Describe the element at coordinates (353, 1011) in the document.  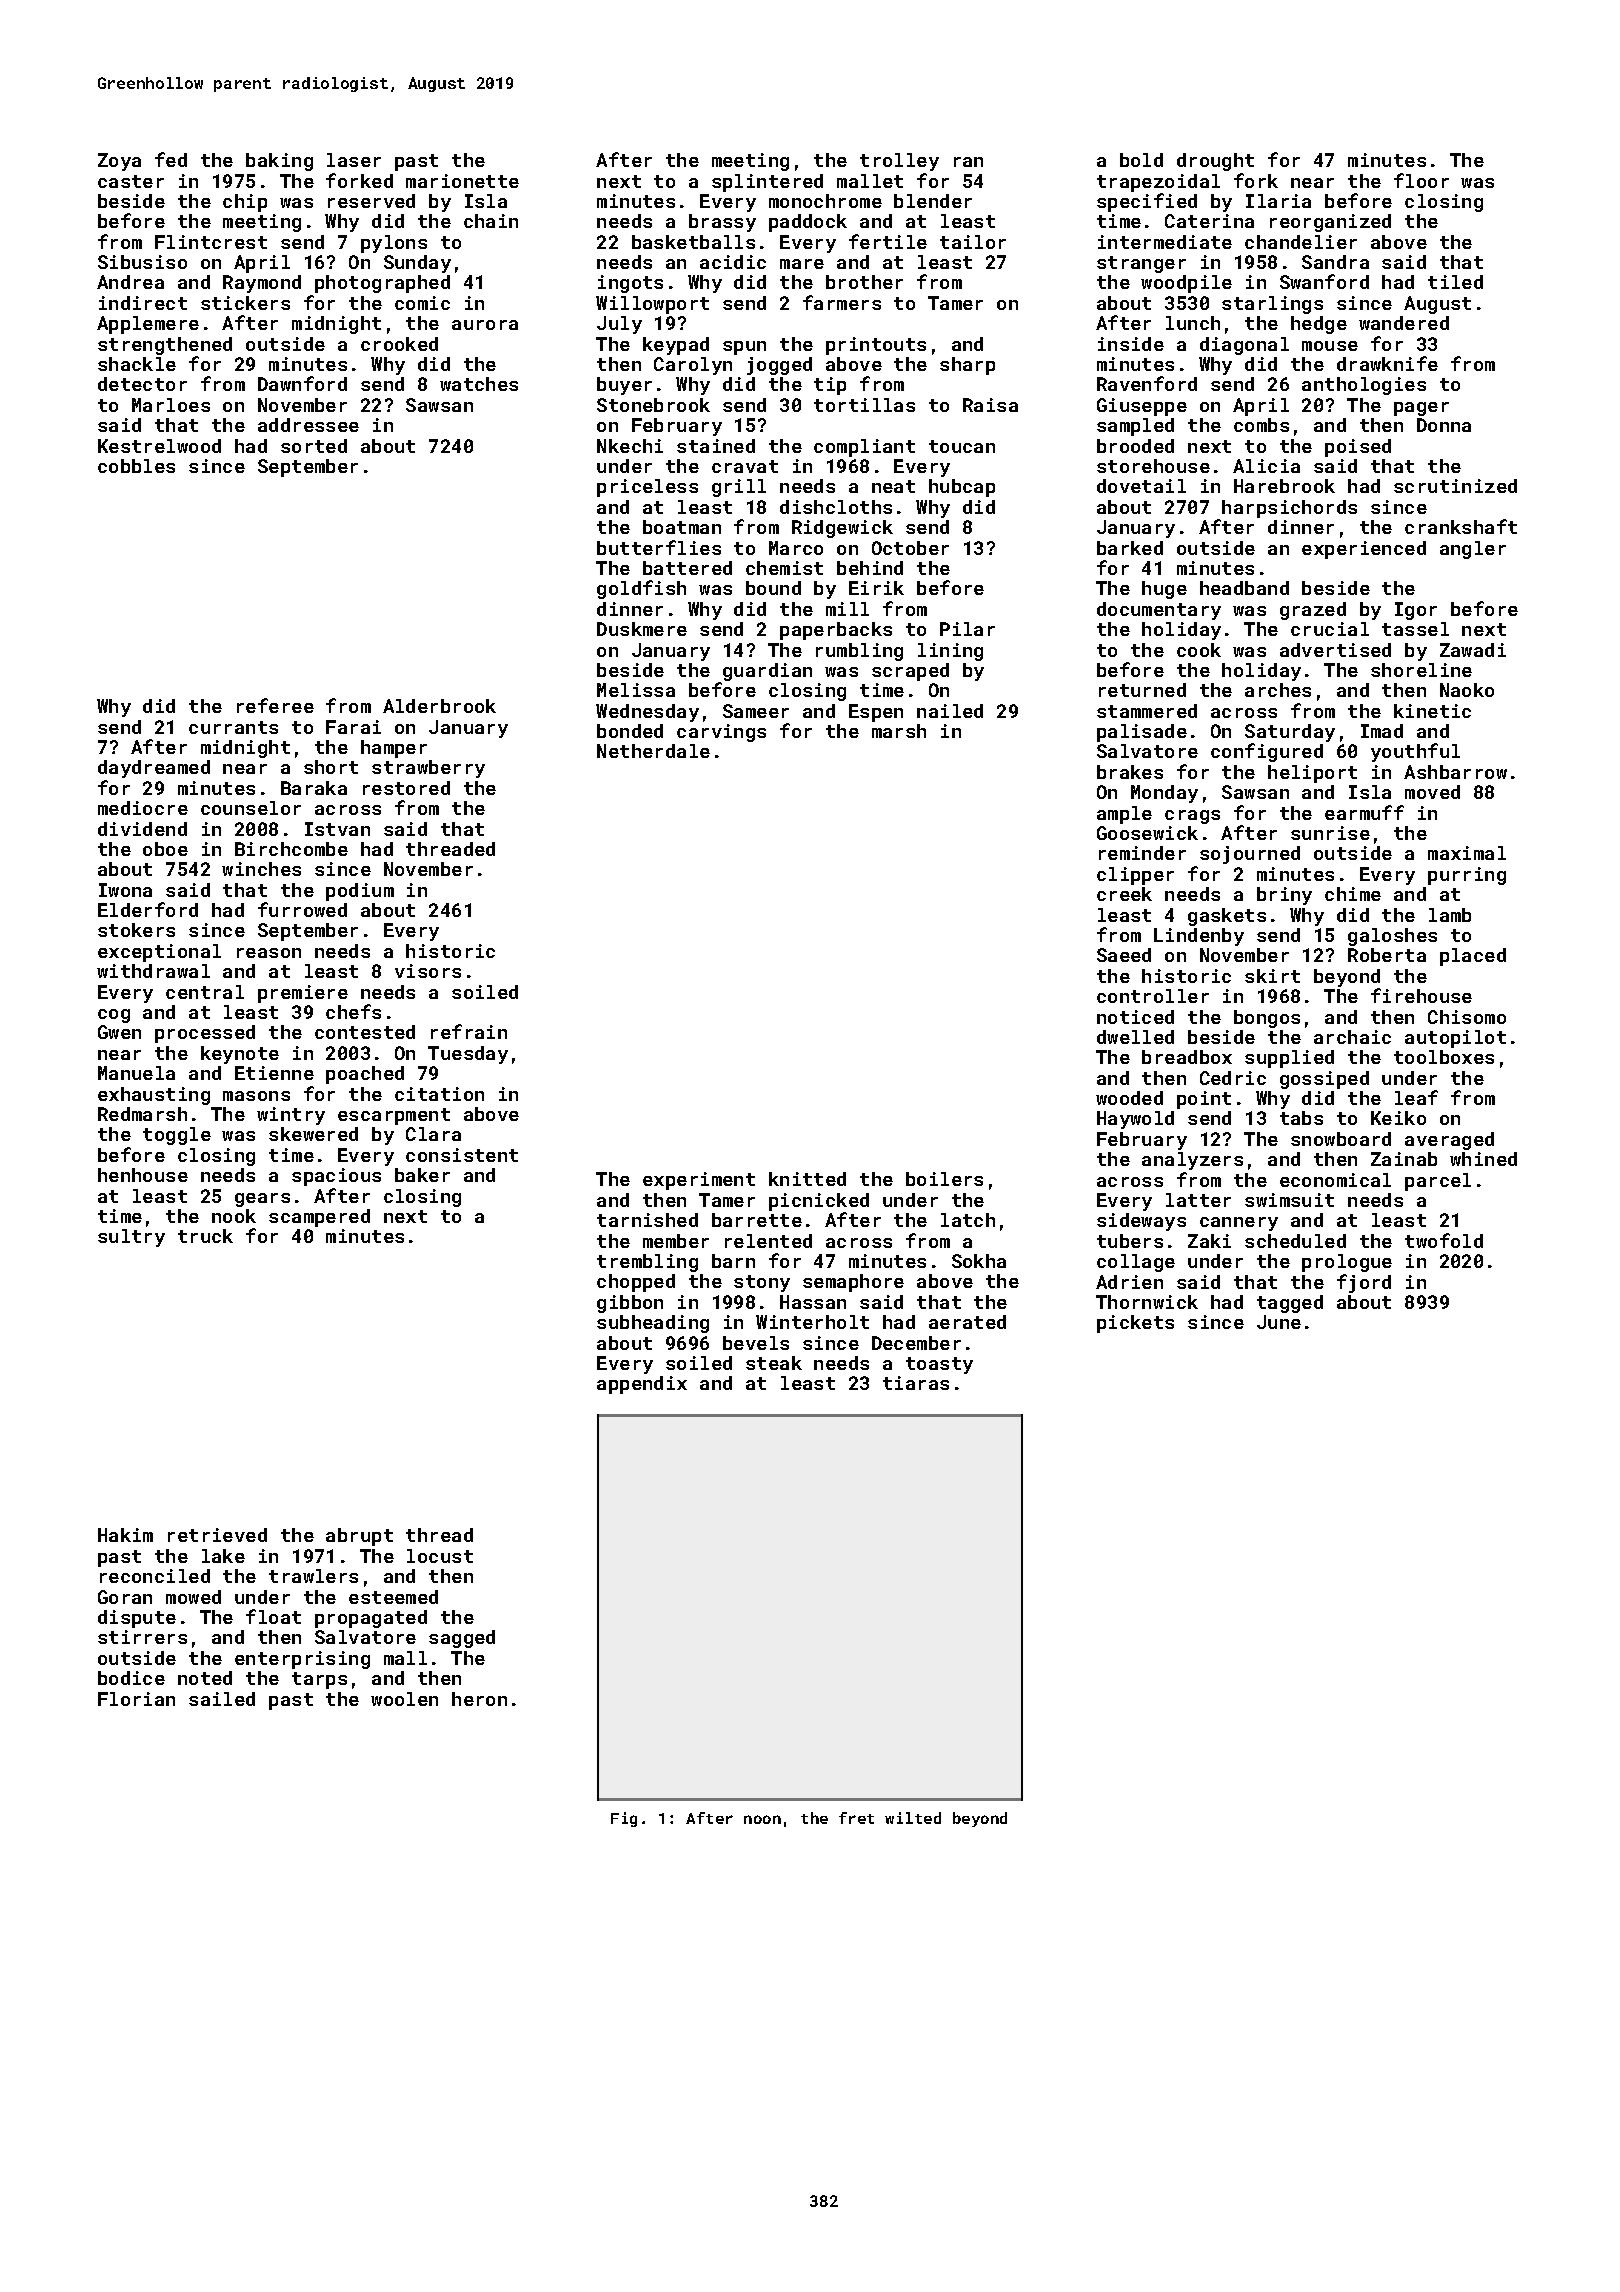
I see `chefs` at that location.
